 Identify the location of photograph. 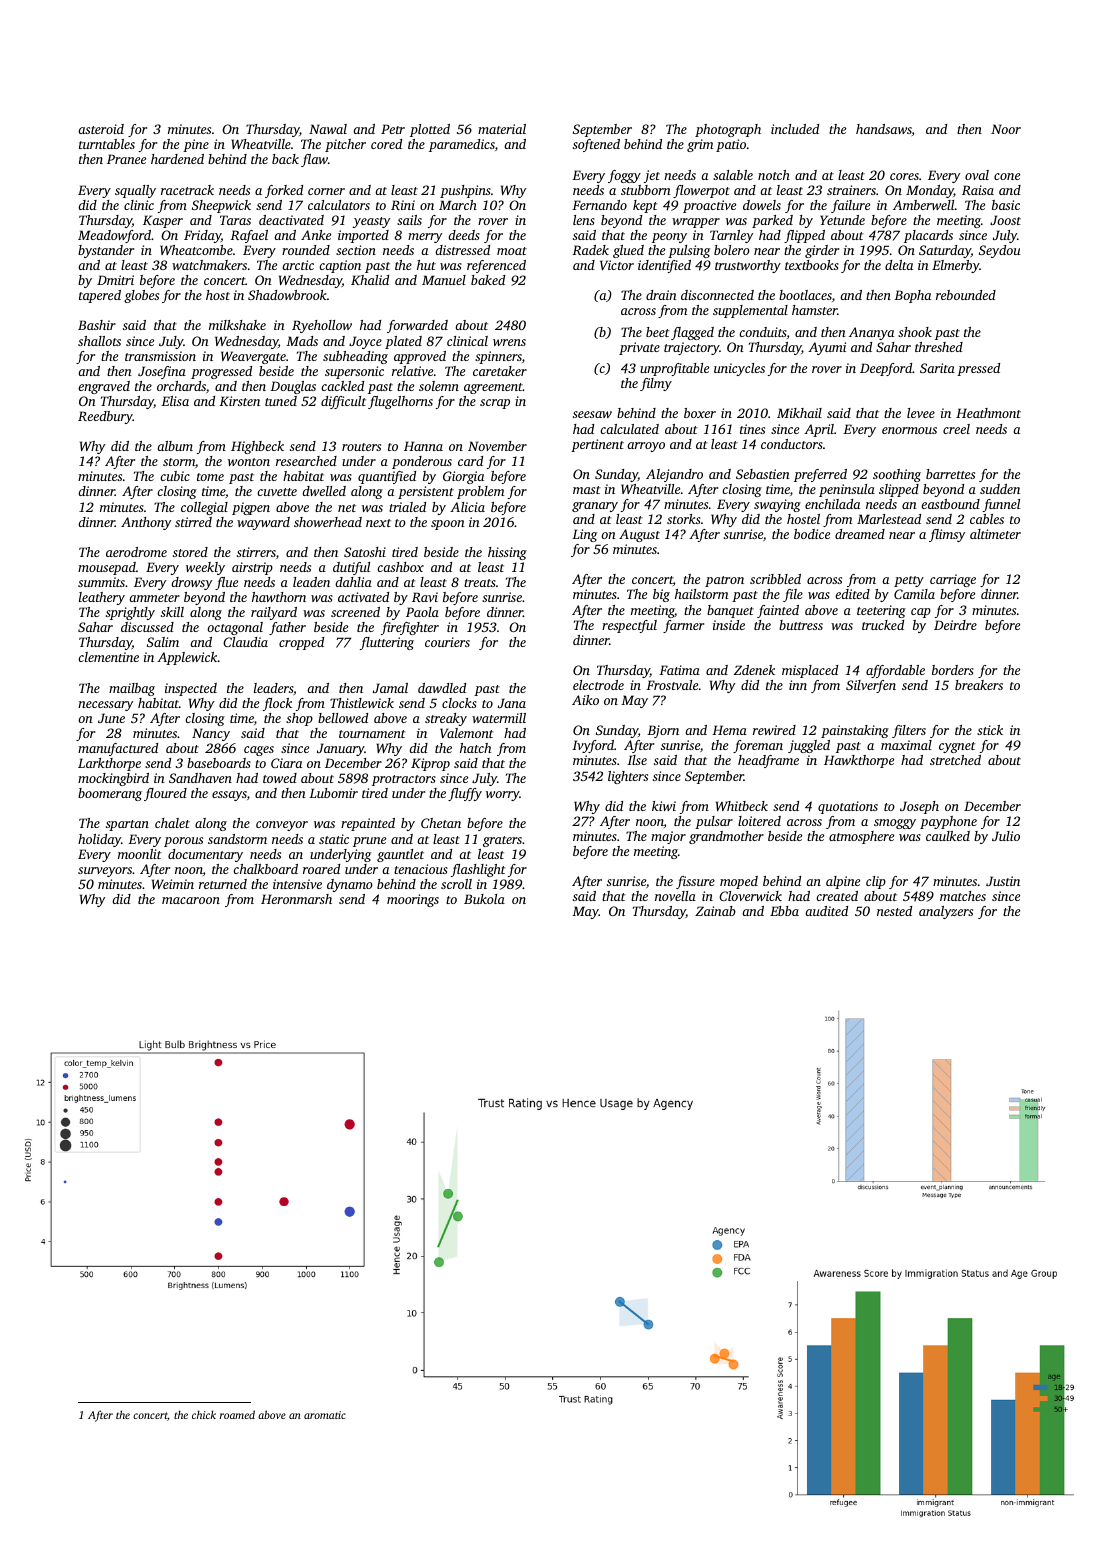
(728, 130).
